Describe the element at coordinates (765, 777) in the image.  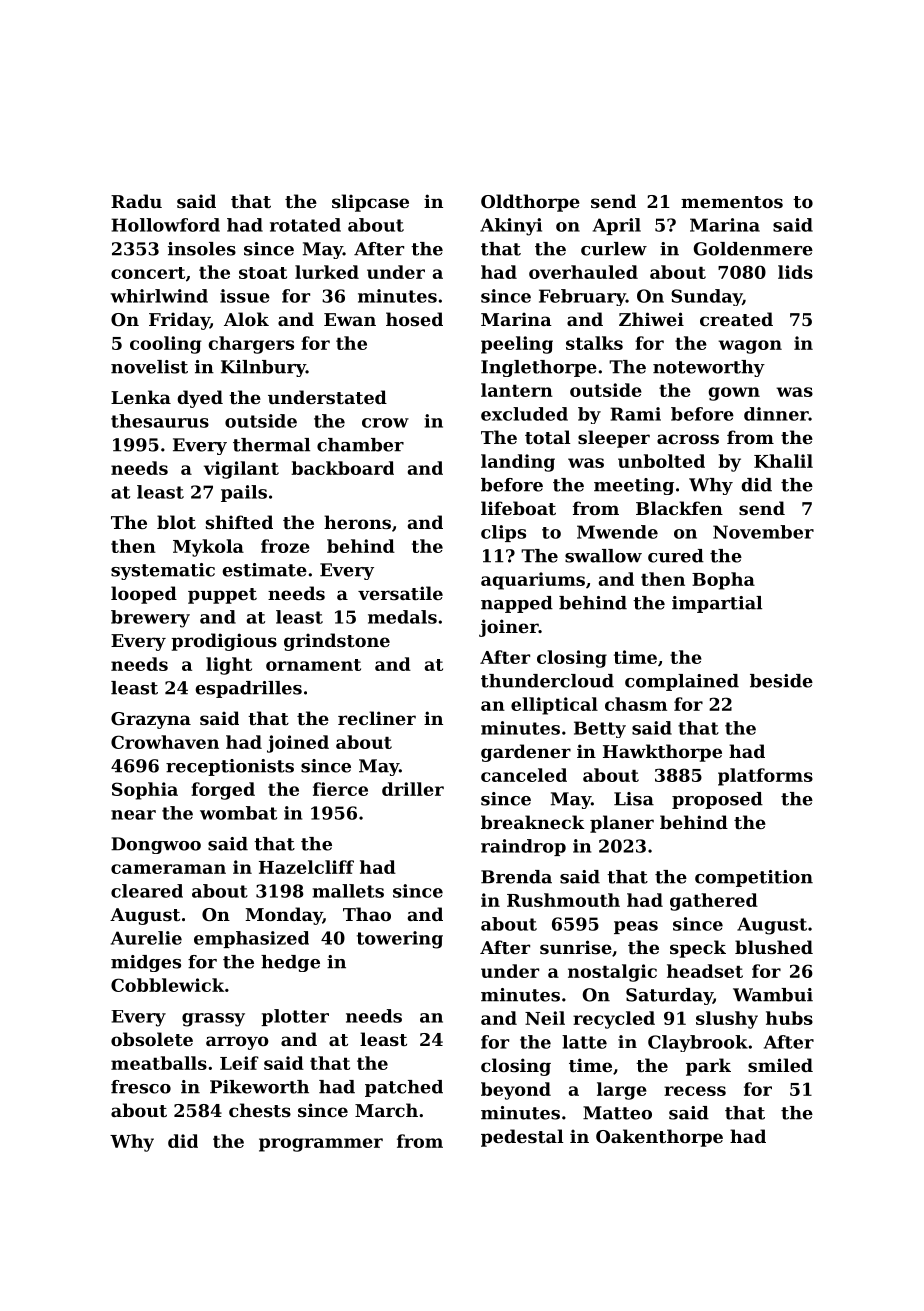
I see `platforms` at that location.
